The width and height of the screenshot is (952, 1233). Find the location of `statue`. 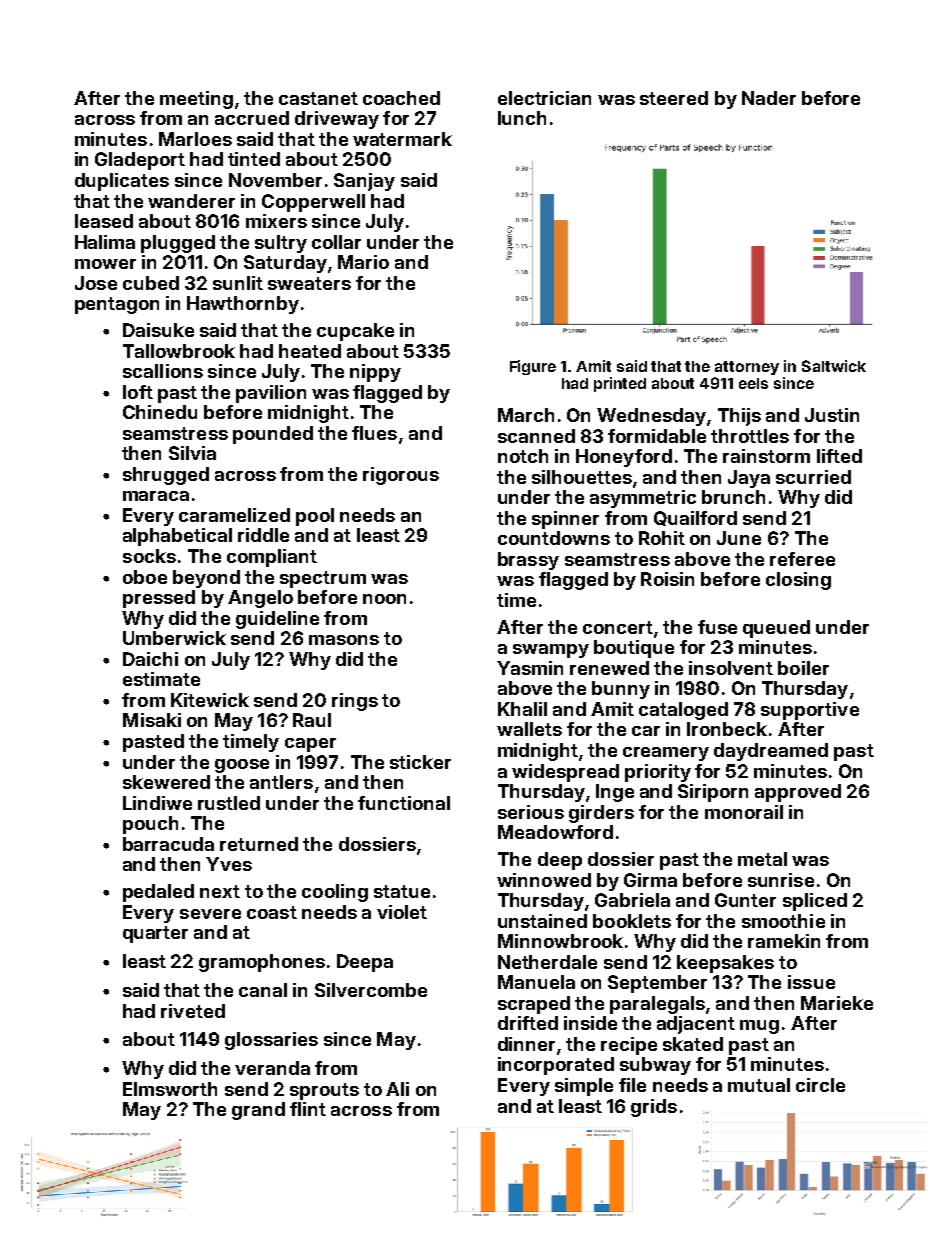

statue is located at coordinates (402, 891).
